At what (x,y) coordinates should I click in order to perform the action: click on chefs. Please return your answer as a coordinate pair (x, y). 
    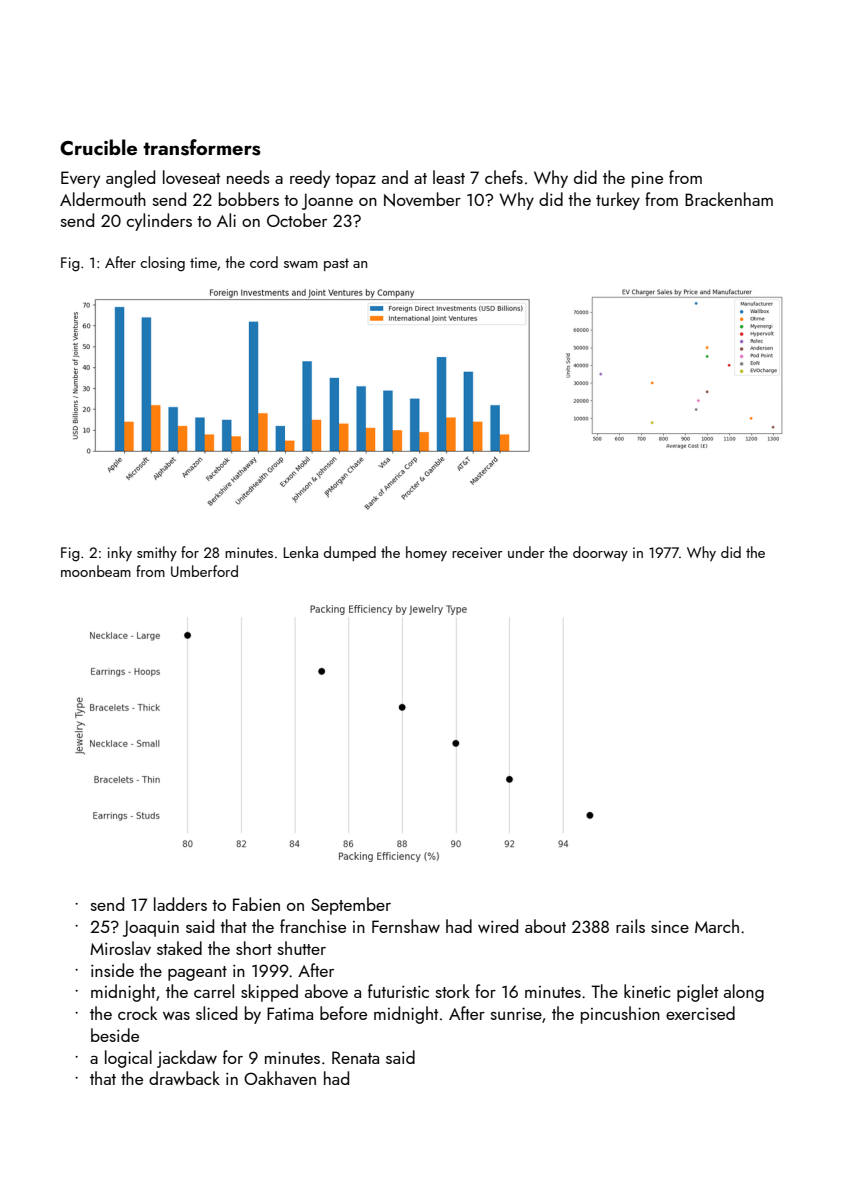
    Looking at the image, I should click on (504, 177).
